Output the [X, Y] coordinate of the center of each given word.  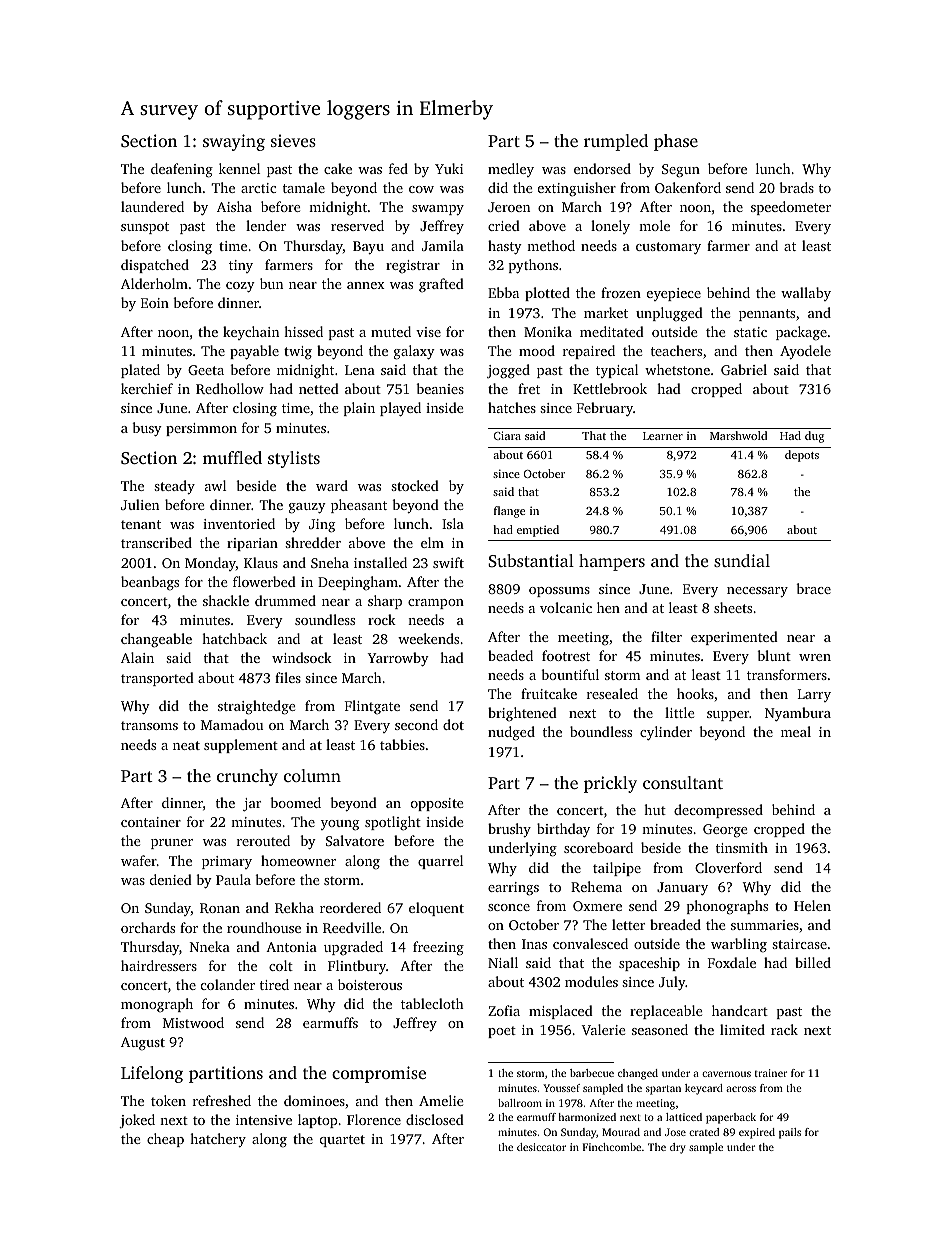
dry [678, 1148]
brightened [522, 714]
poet [502, 1032]
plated [140, 371]
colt [281, 965]
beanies [440, 388]
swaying [234, 142]
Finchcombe [612, 1147]
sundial [742, 560]
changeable [156, 640]
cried [504, 225]
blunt [774, 655]
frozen [621, 292]
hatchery [218, 1140]
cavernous [726, 1074]
